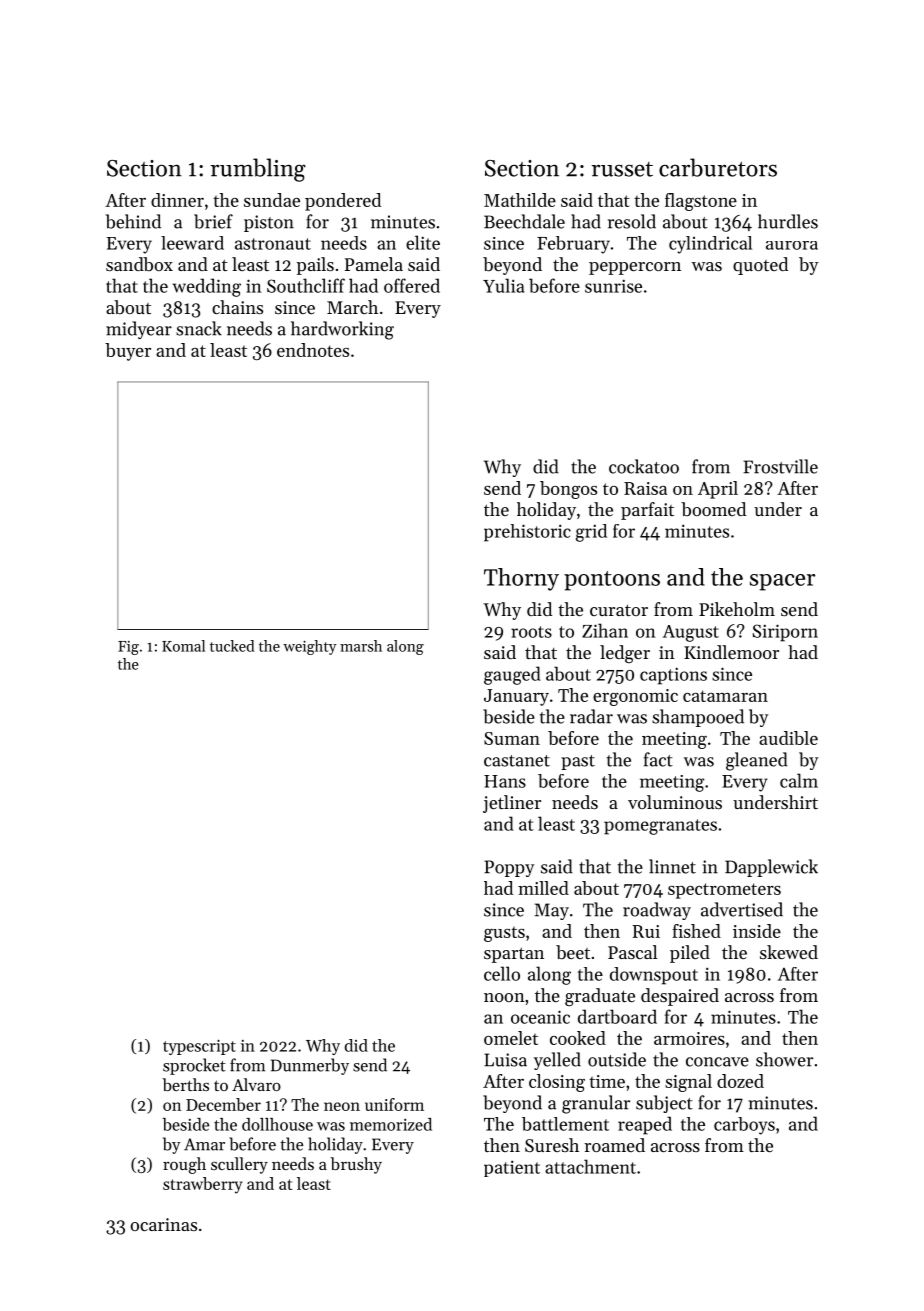 The height and width of the screenshot is (1311, 924). I want to click on gleaned, so click(757, 761).
